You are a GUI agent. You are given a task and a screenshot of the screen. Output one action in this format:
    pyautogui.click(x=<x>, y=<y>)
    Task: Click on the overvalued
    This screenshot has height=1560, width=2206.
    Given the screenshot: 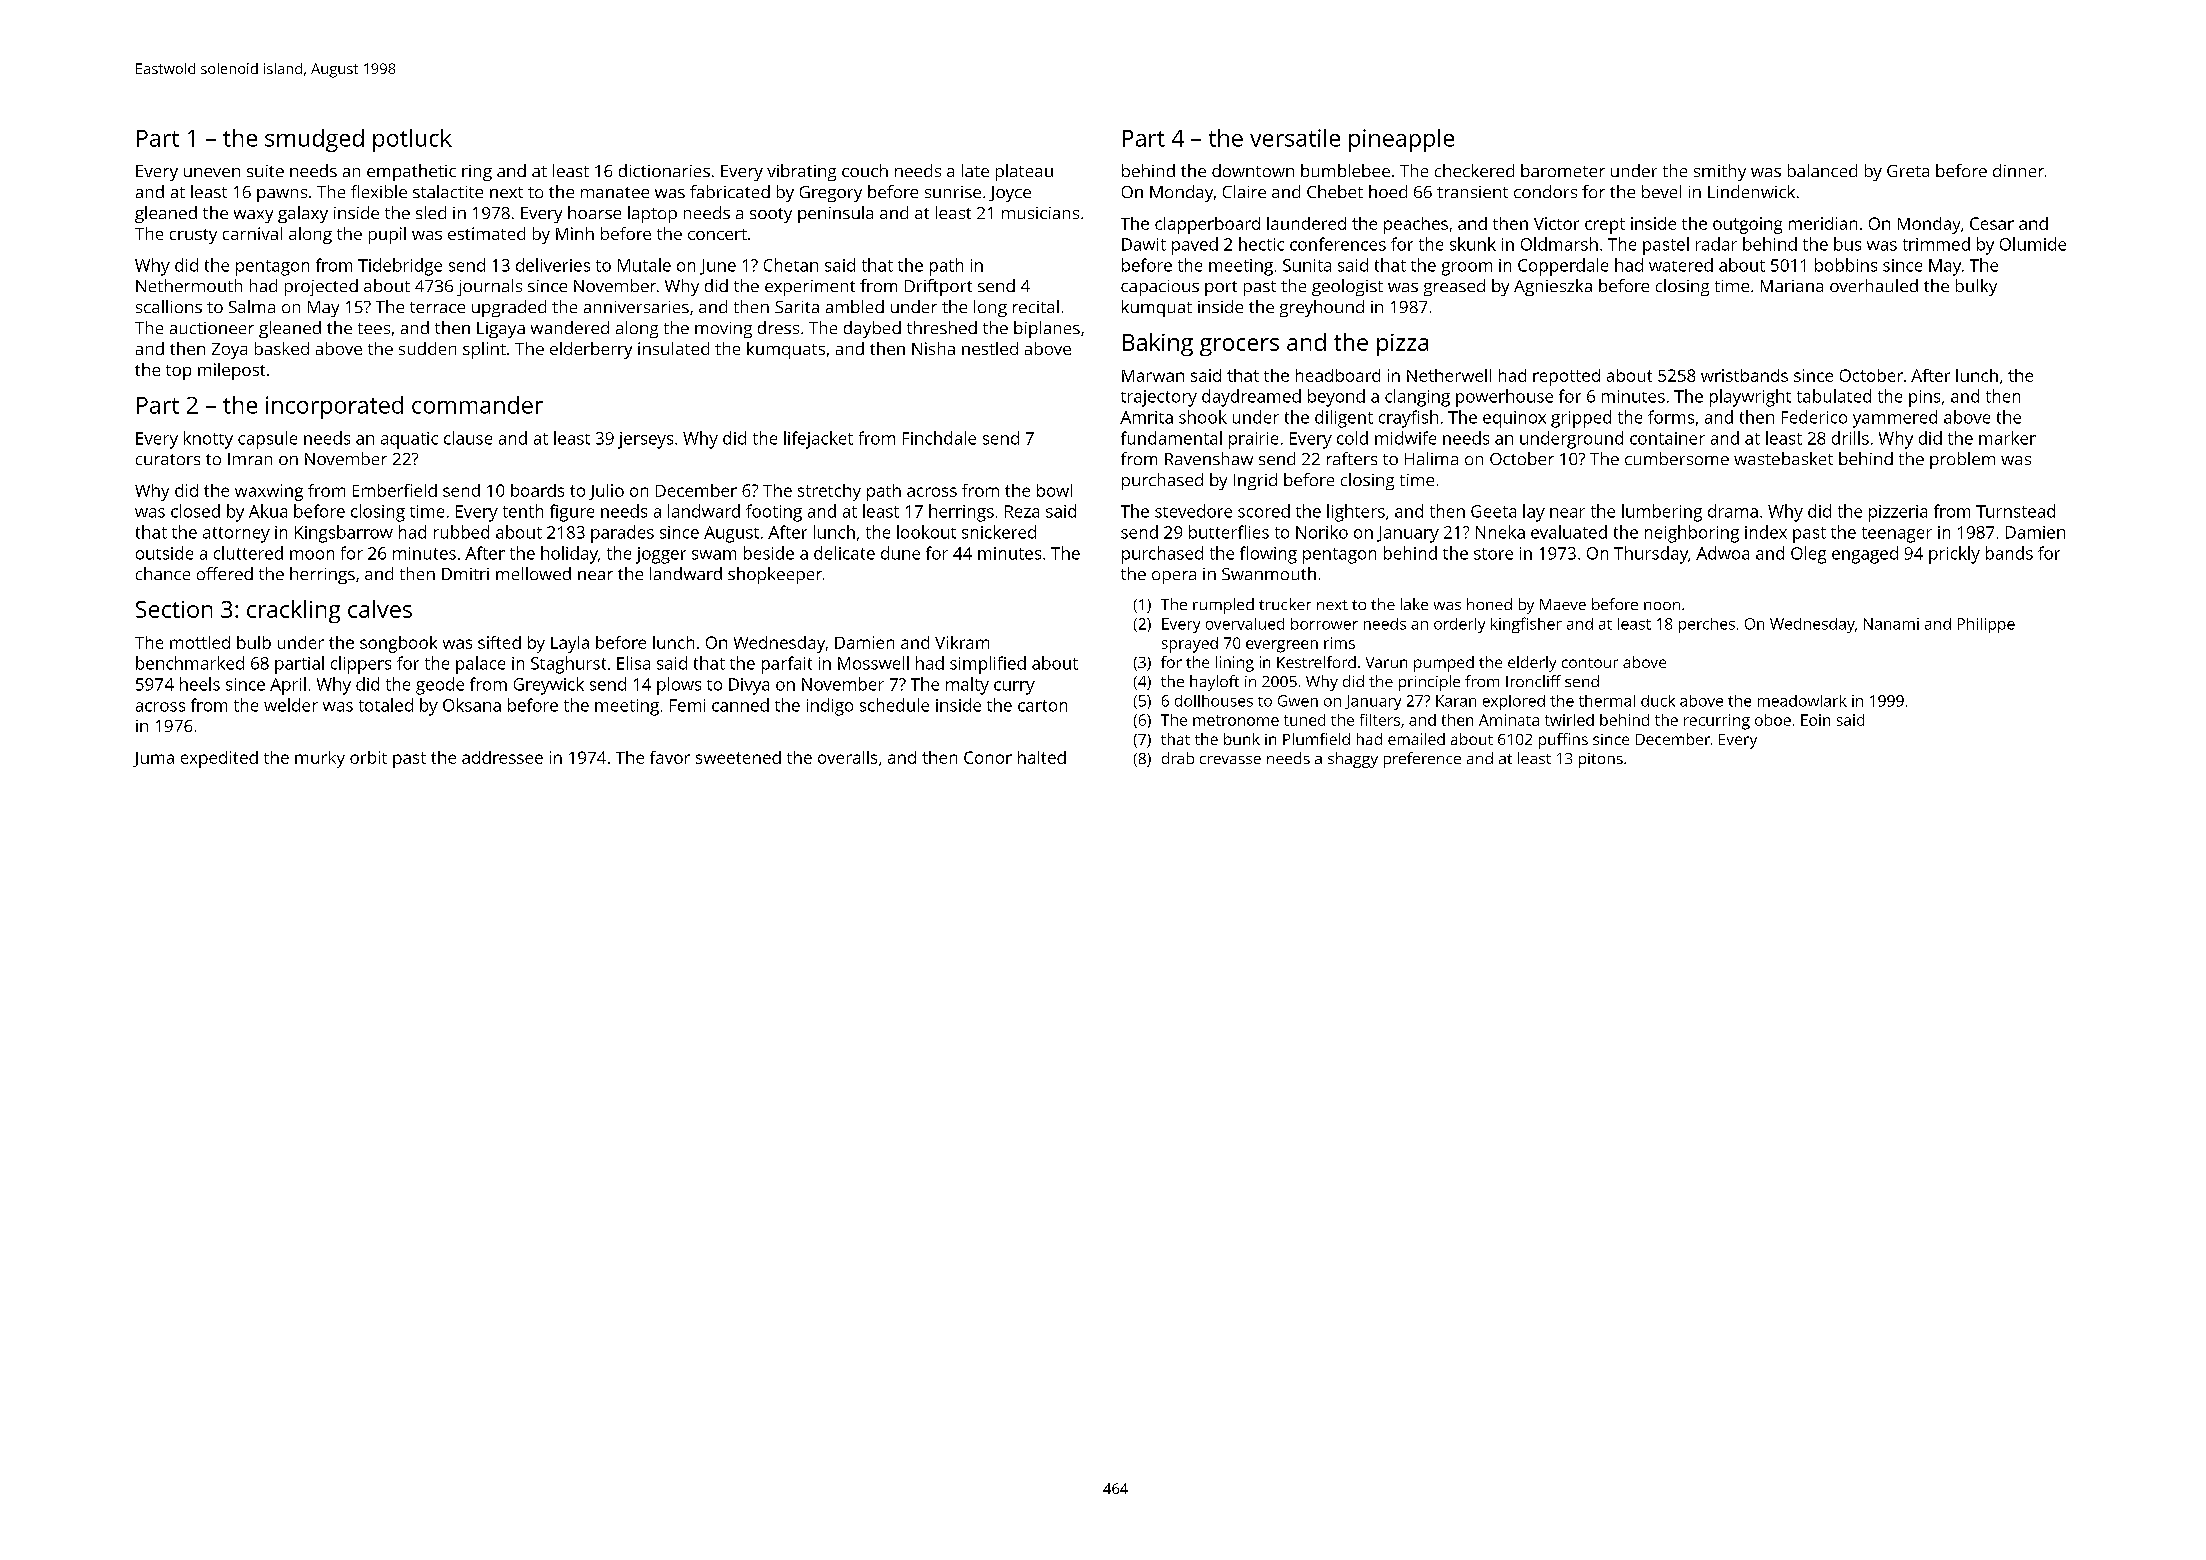 What is the action you would take?
    pyautogui.click(x=1245, y=624)
